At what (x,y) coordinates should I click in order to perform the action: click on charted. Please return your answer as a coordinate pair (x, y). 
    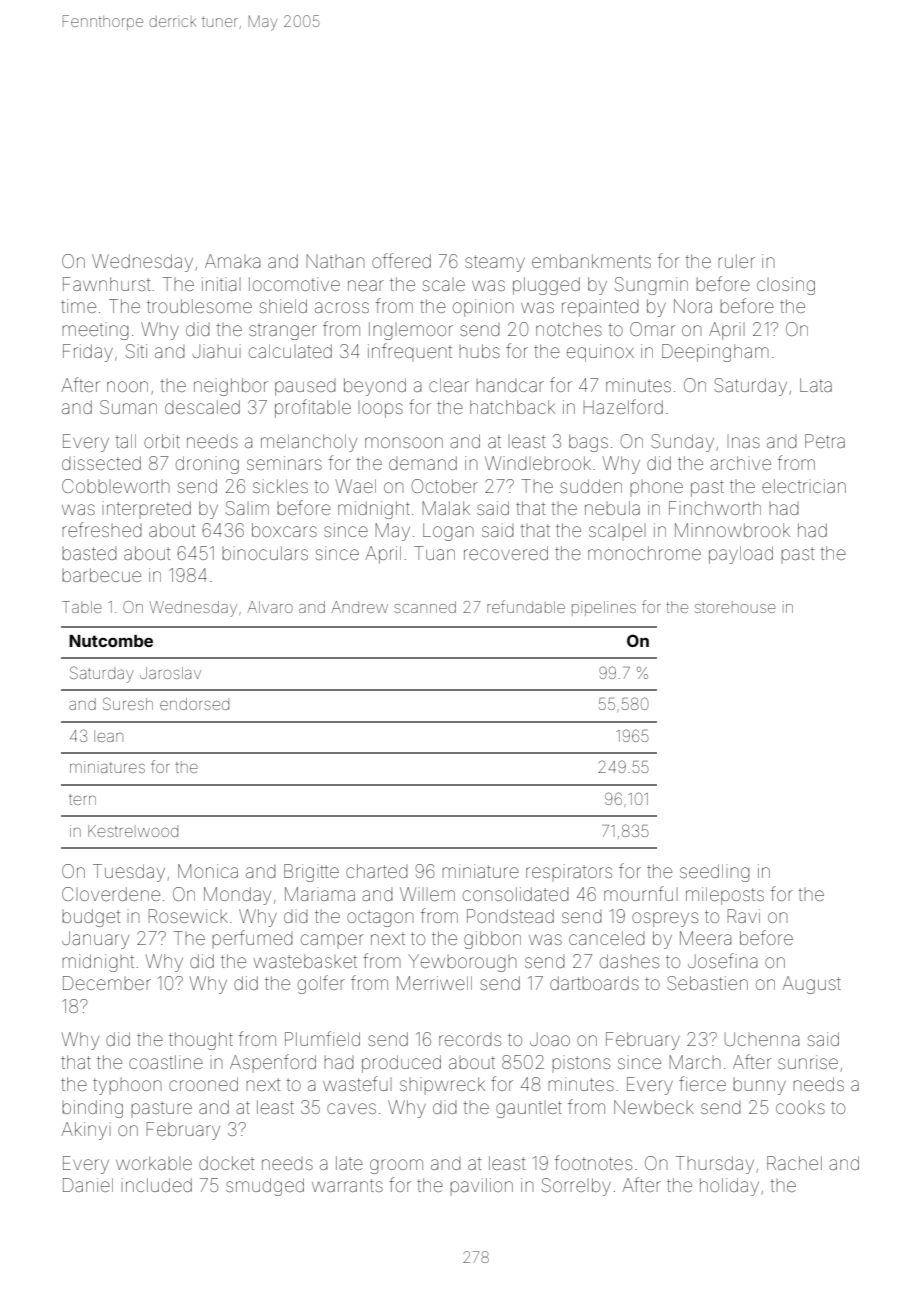
    Looking at the image, I should click on (377, 871).
